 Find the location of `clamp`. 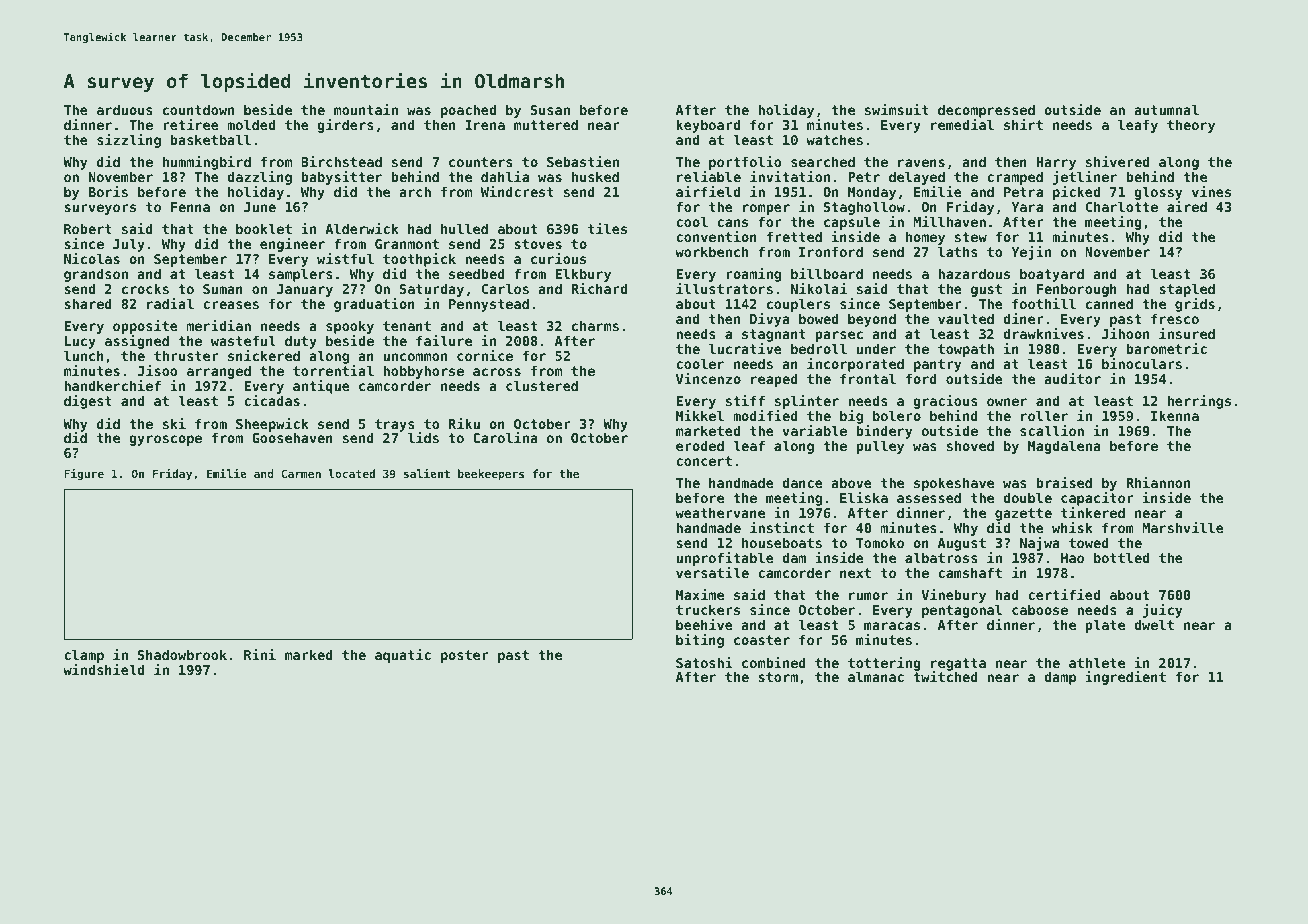

clamp is located at coordinates (84, 656).
